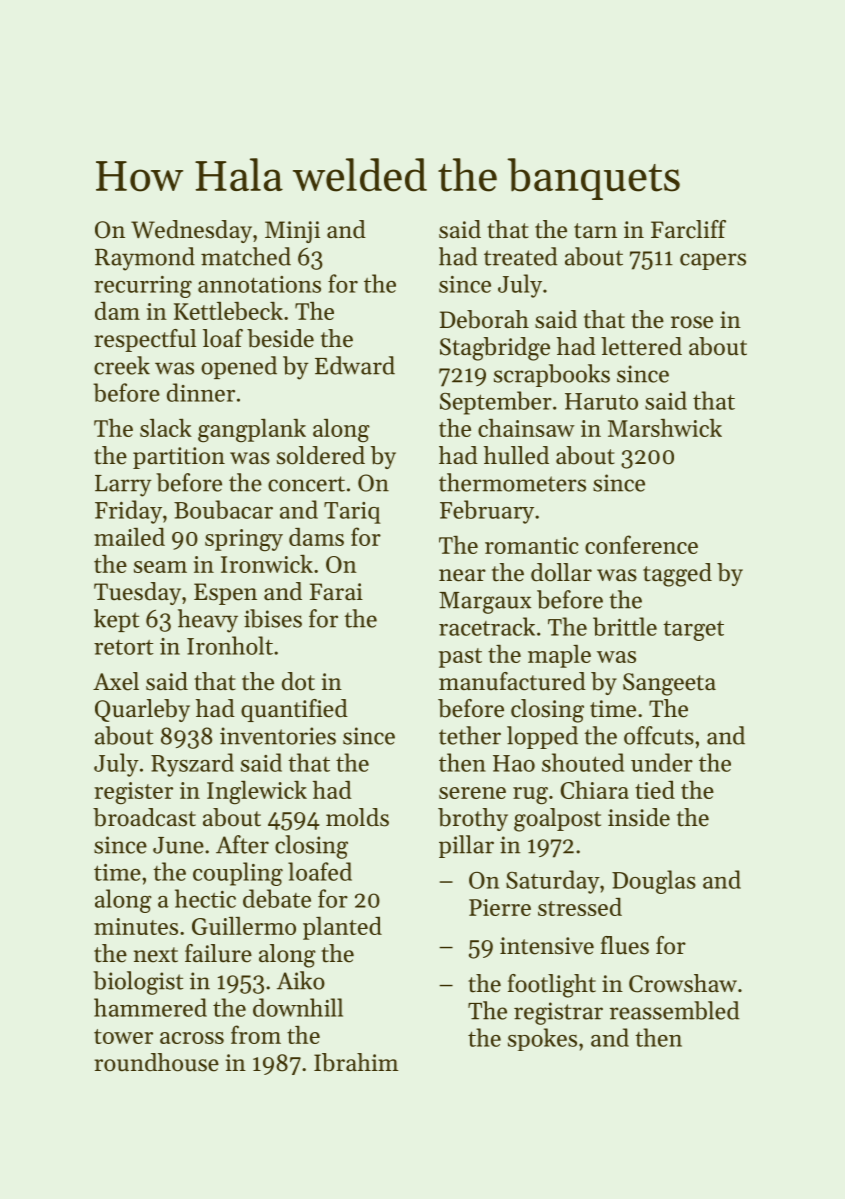 The width and height of the screenshot is (845, 1199). What do you see at coordinates (595, 231) in the screenshot?
I see `tarn` at bounding box center [595, 231].
